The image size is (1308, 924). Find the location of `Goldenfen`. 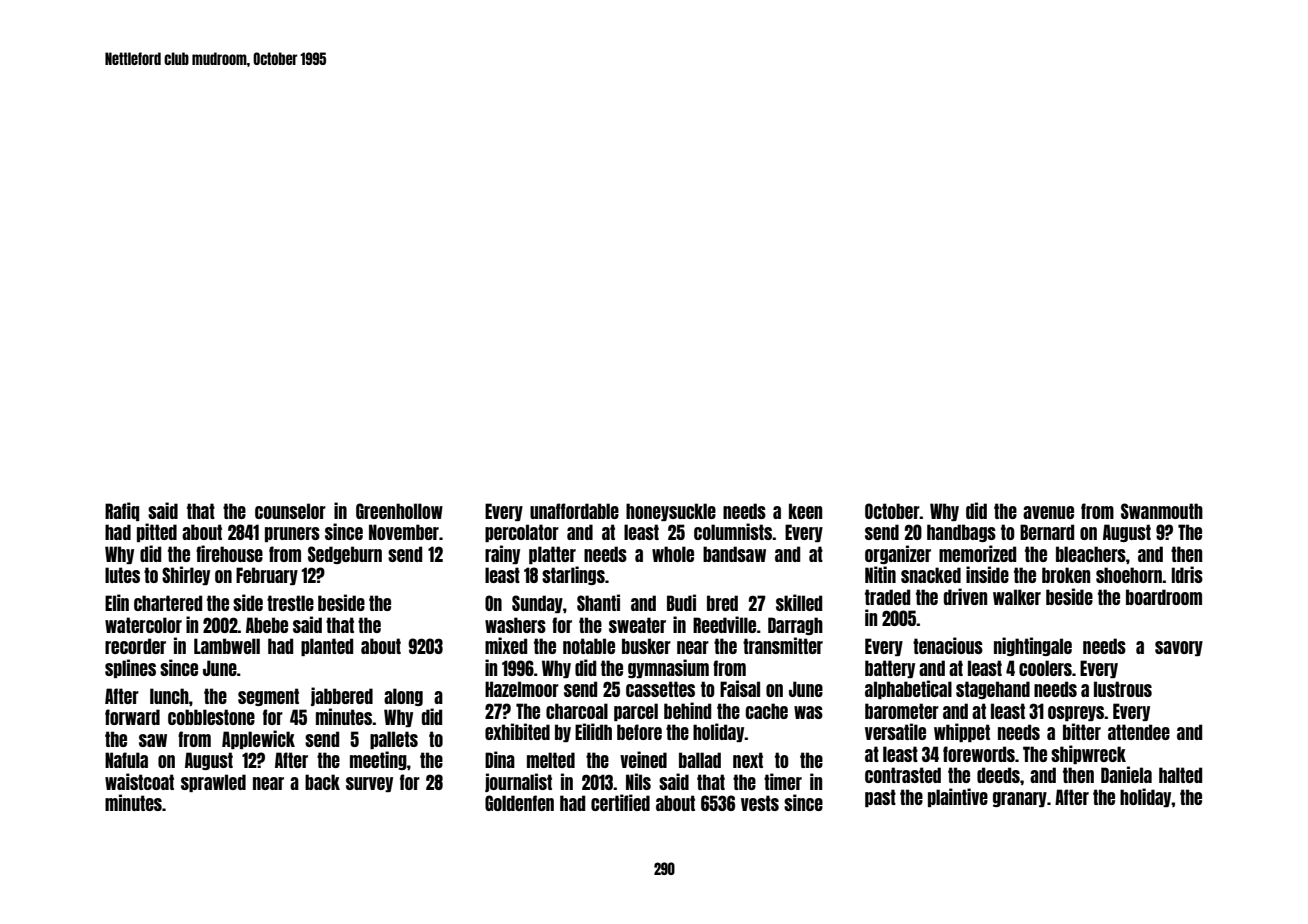

Goldenfen is located at coordinates (519, 803).
